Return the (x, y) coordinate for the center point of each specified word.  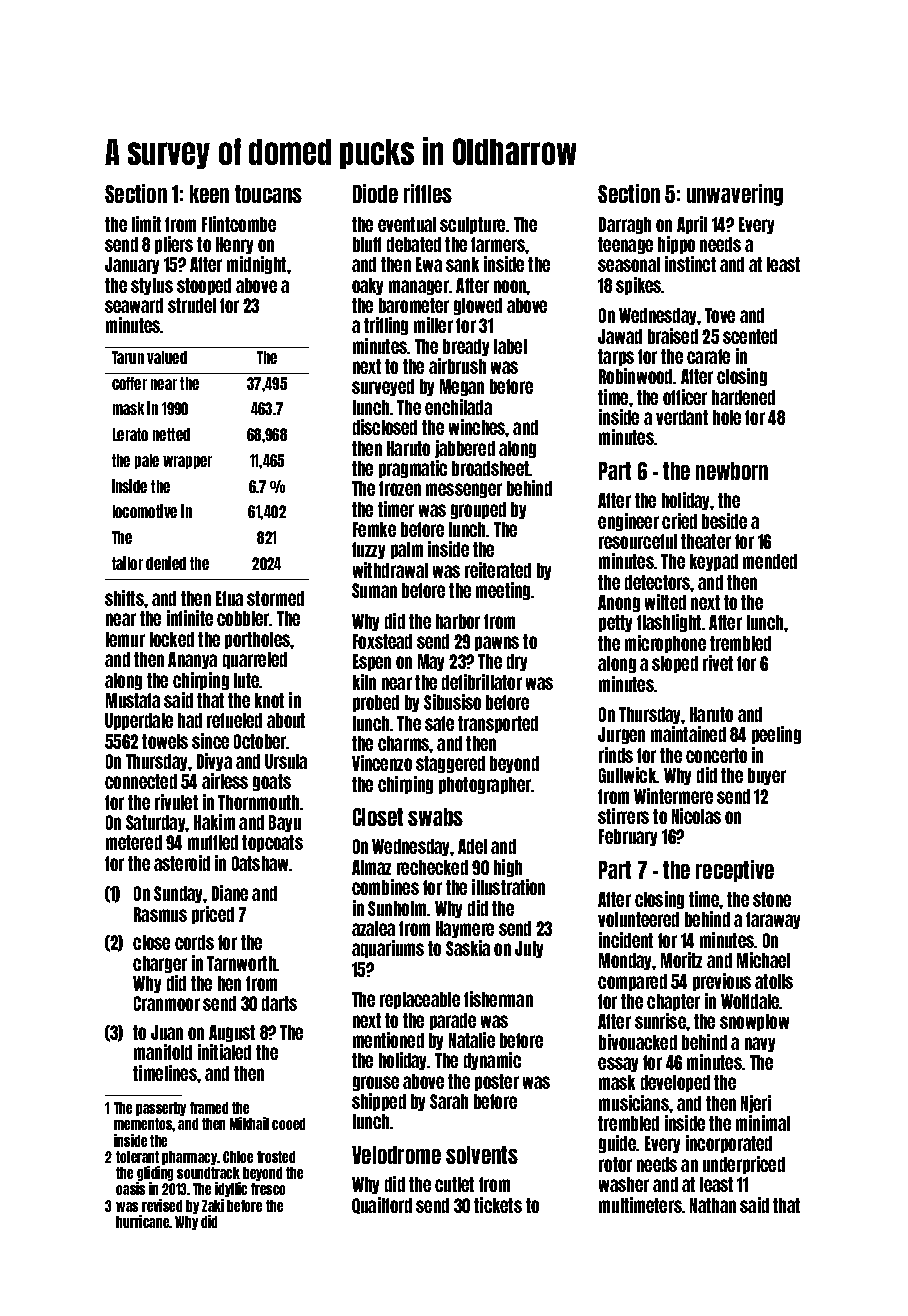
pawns (497, 643)
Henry (234, 245)
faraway (773, 920)
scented (750, 336)
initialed (224, 1052)
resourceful (638, 541)
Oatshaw (261, 863)
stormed (275, 598)
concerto (716, 755)
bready (466, 347)
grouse (376, 1083)
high (508, 868)
